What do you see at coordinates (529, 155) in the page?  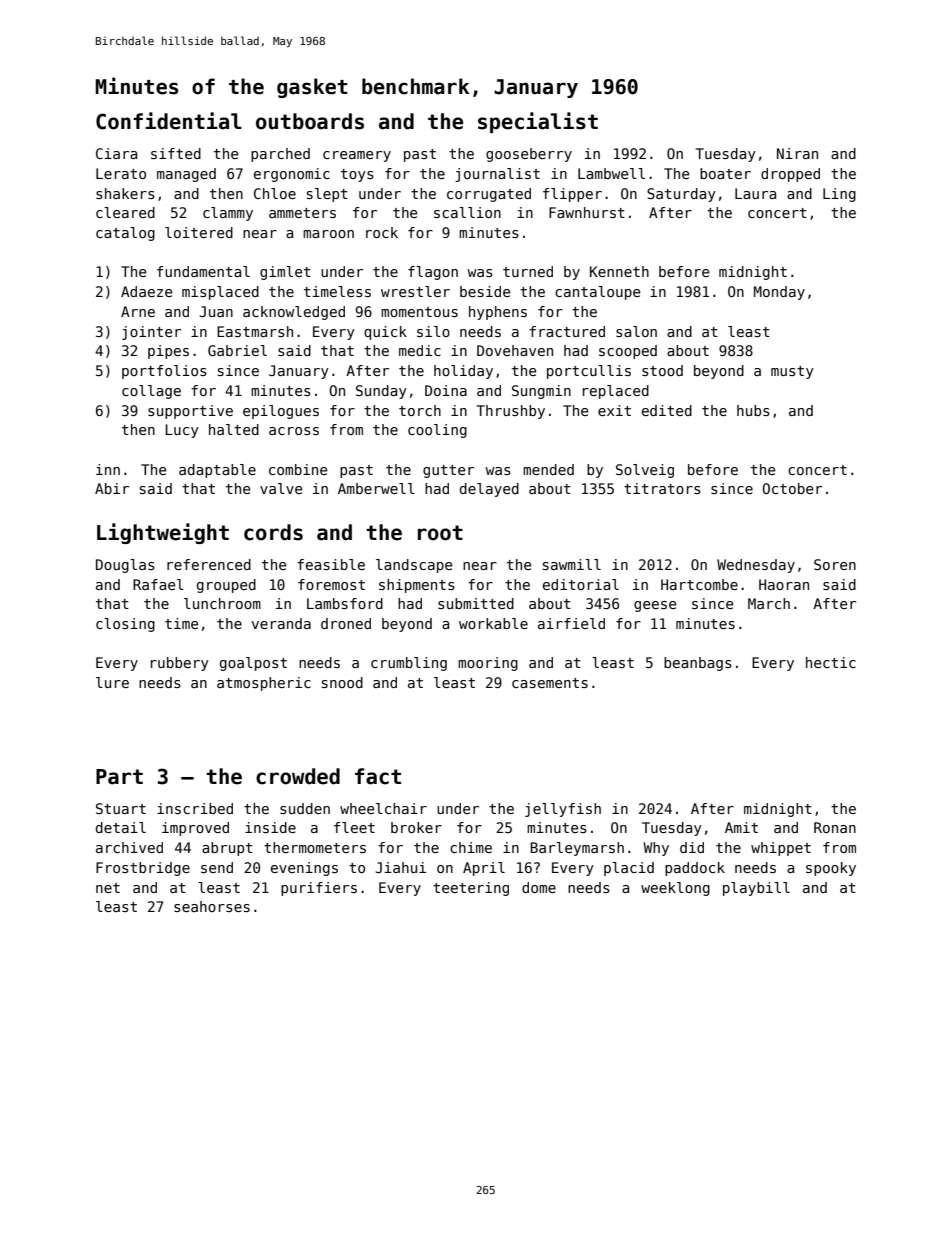 I see `gooseberry` at bounding box center [529, 155].
